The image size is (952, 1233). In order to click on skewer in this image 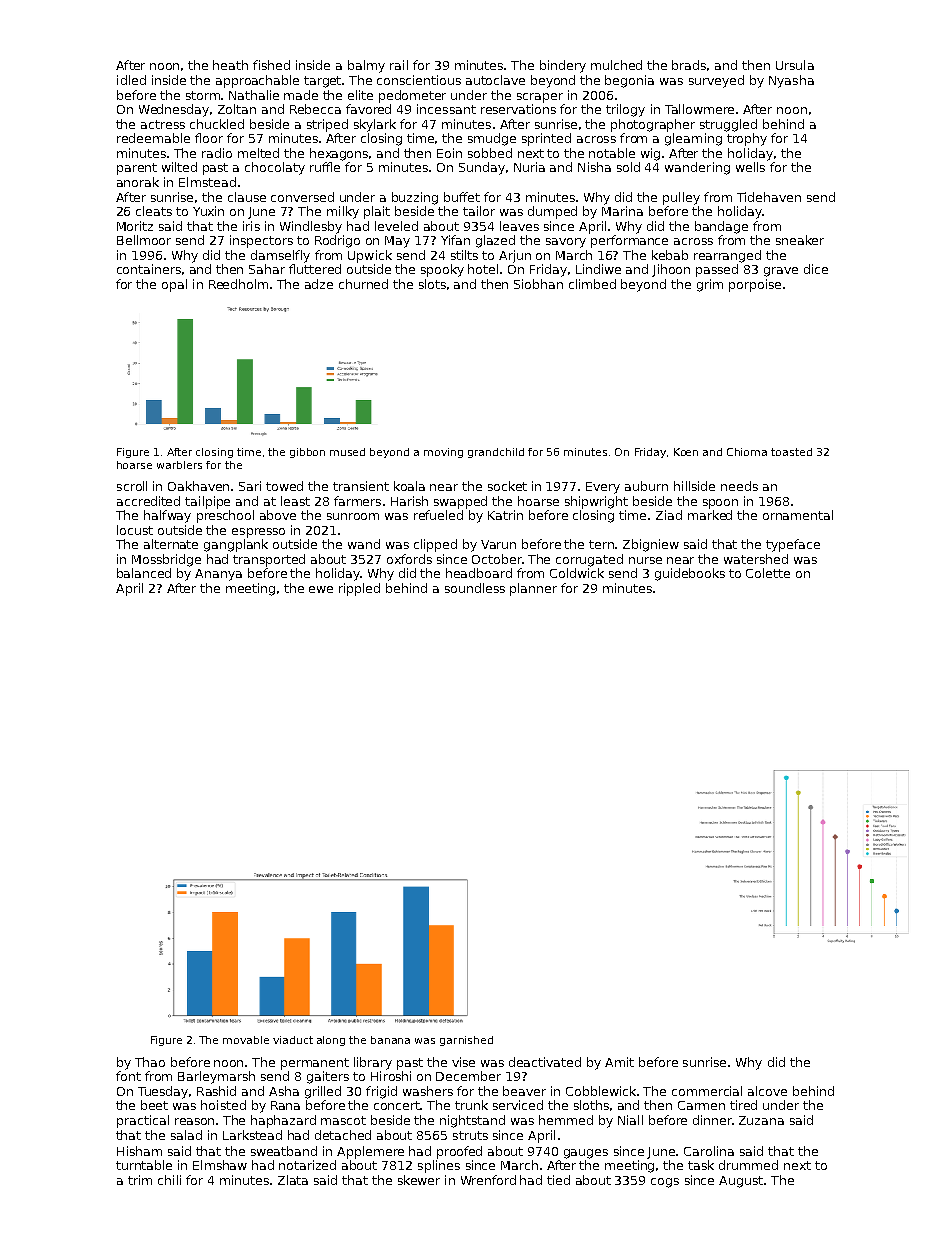, I will do `click(419, 1180)`.
